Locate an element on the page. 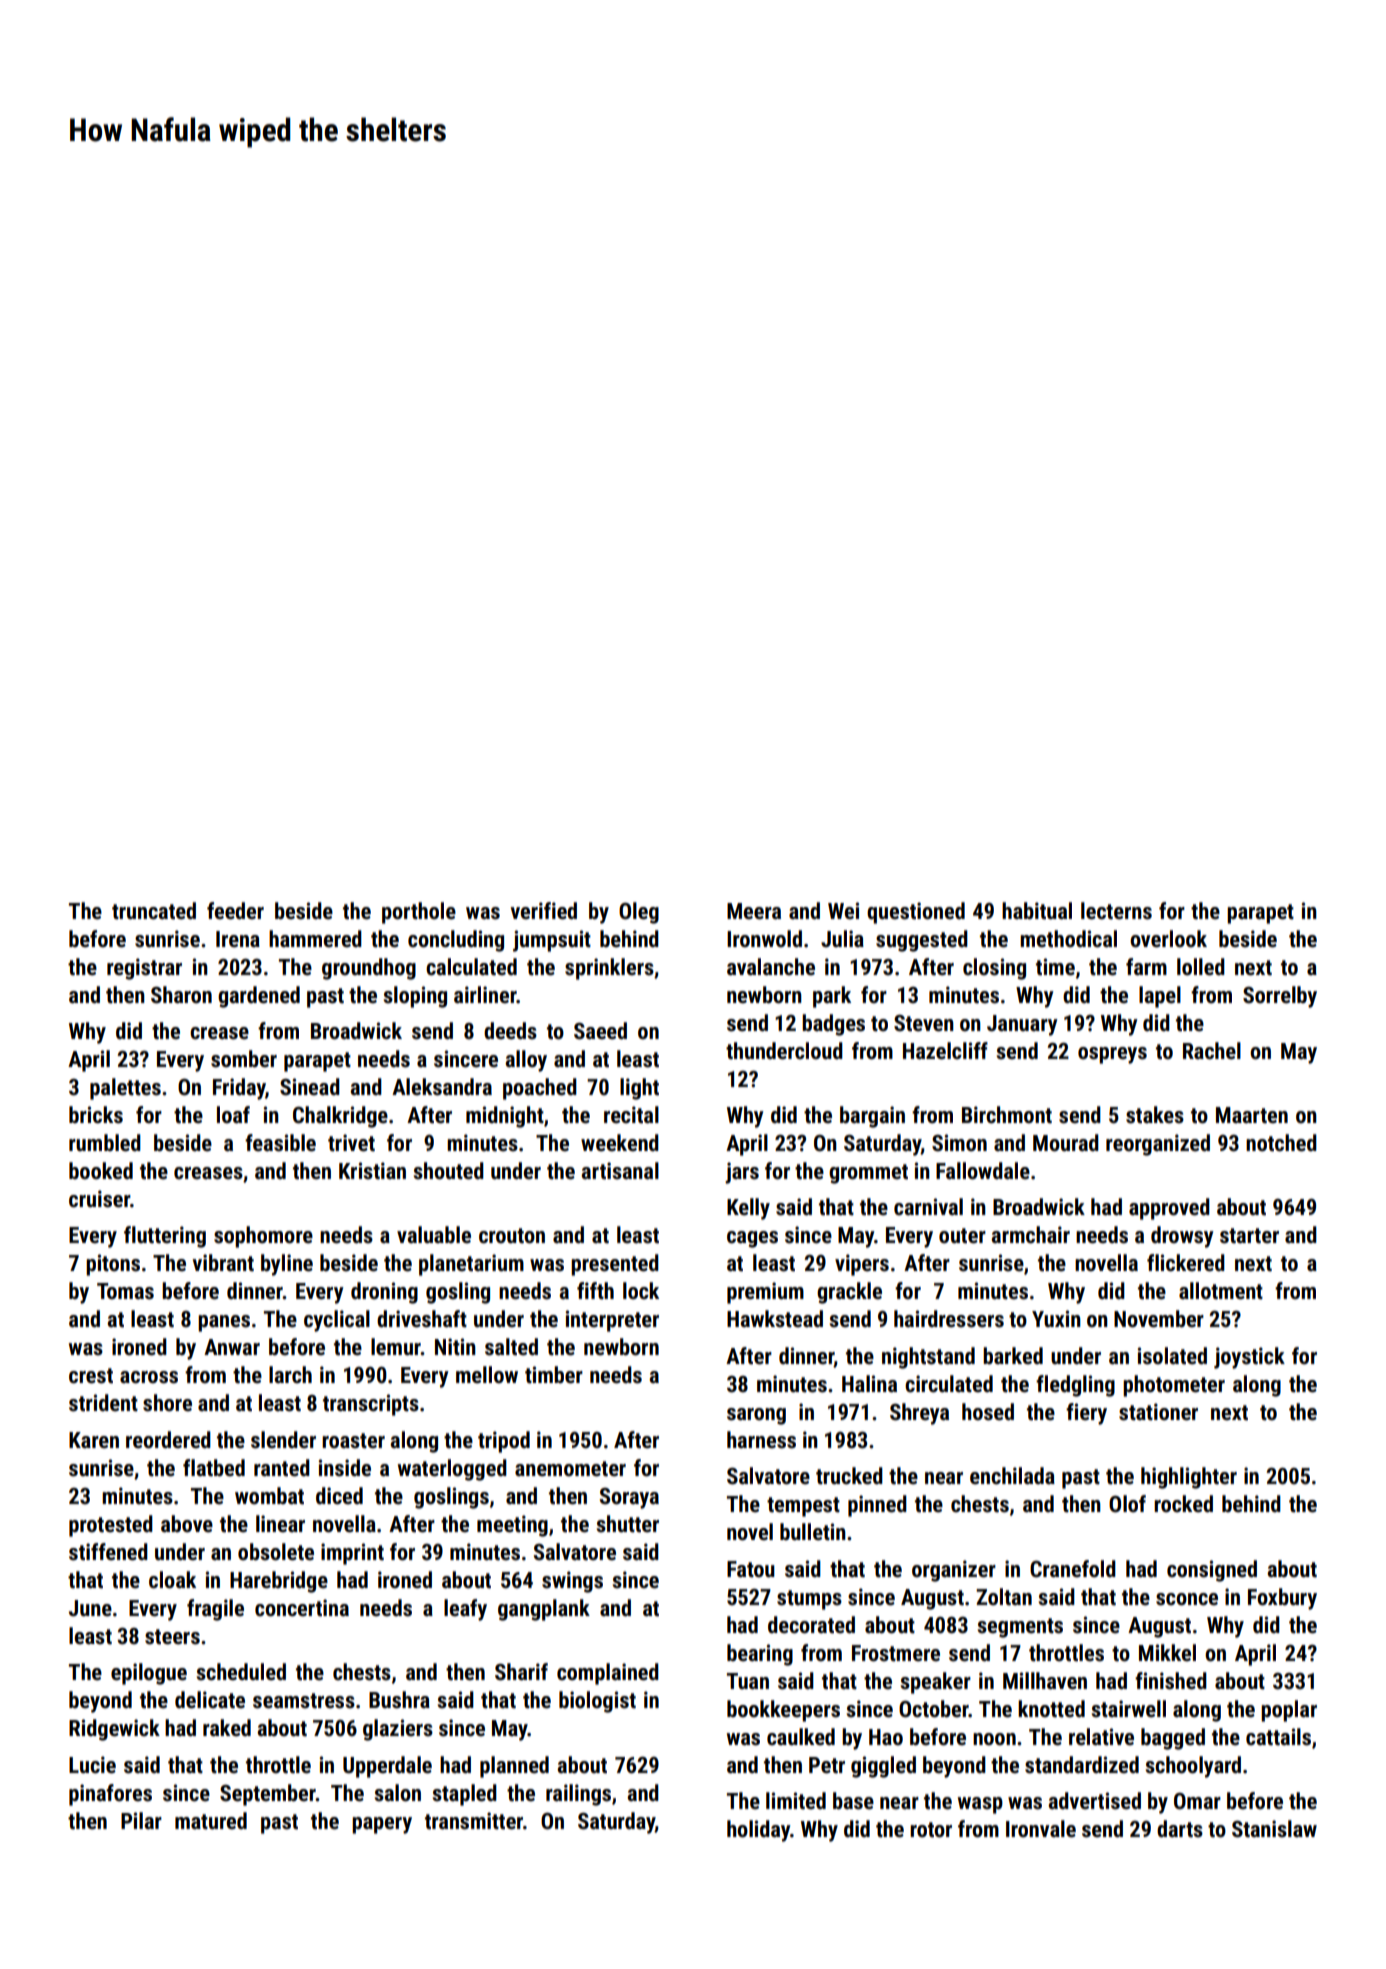  notched is located at coordinates (1281, 1143).
